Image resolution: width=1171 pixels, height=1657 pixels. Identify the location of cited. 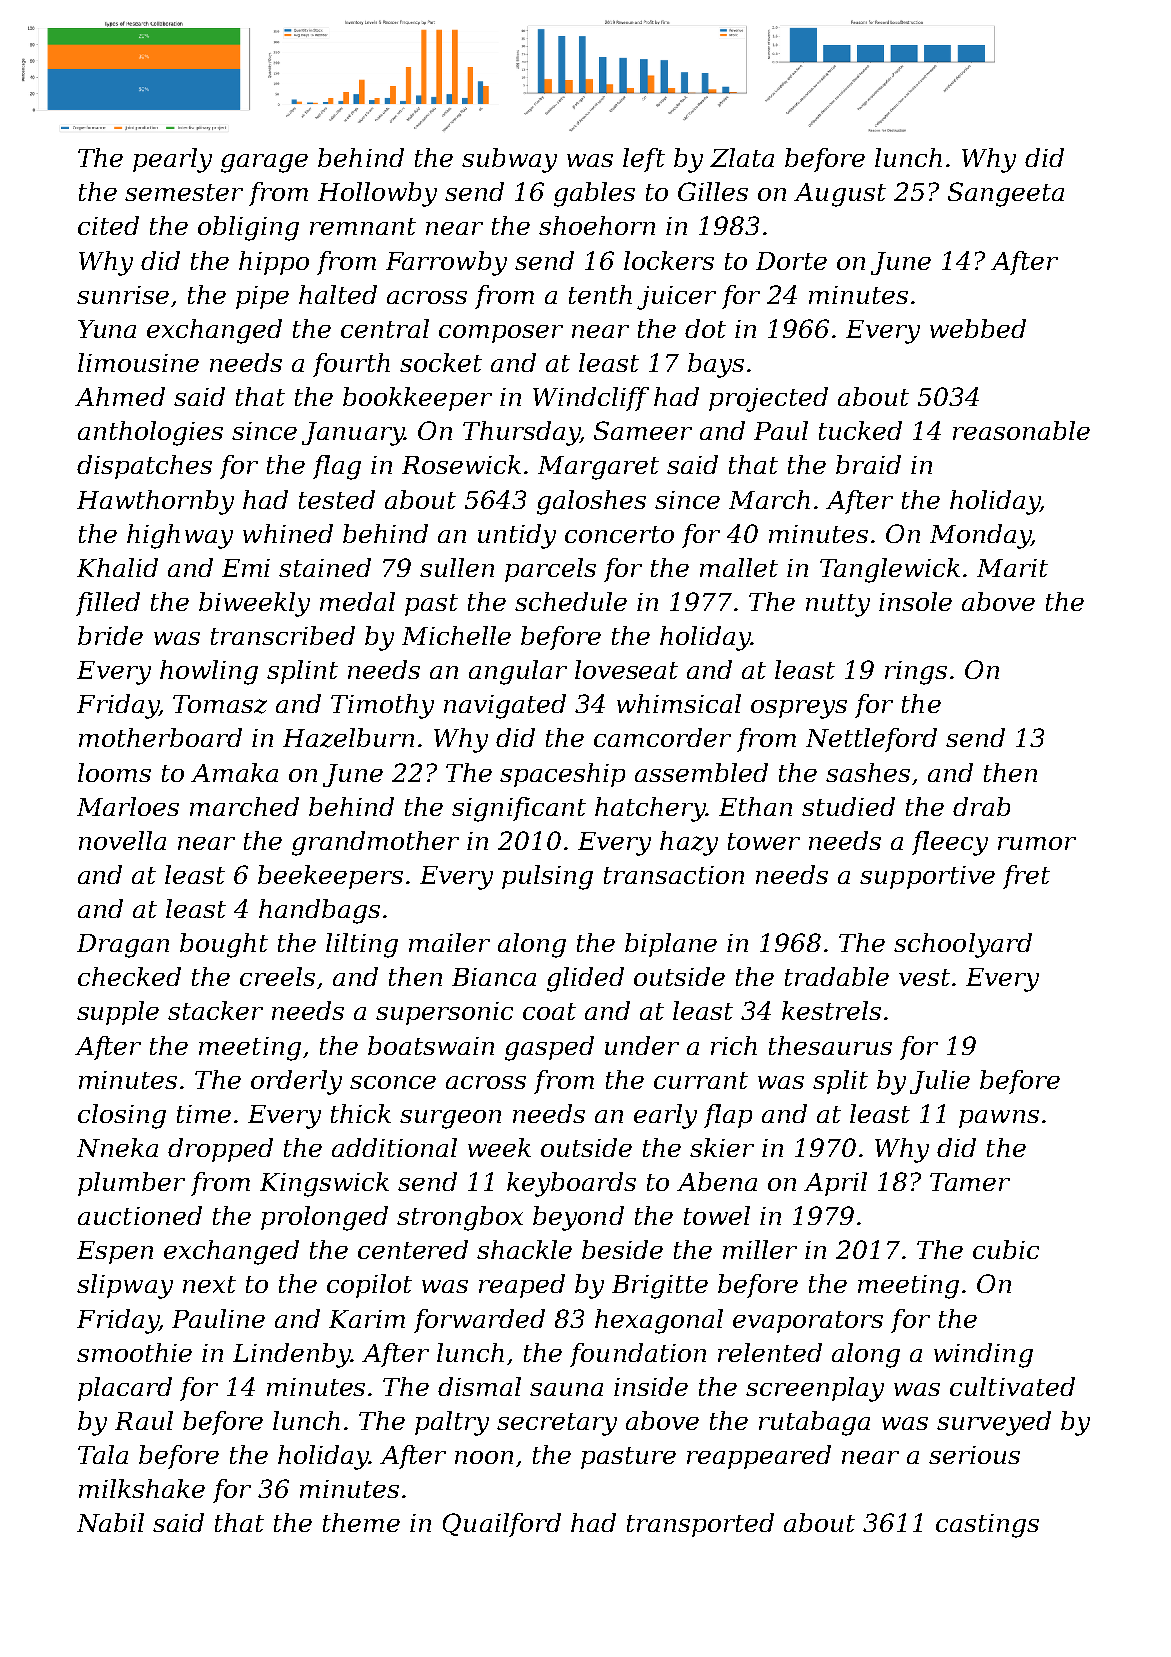
(108, 225).
